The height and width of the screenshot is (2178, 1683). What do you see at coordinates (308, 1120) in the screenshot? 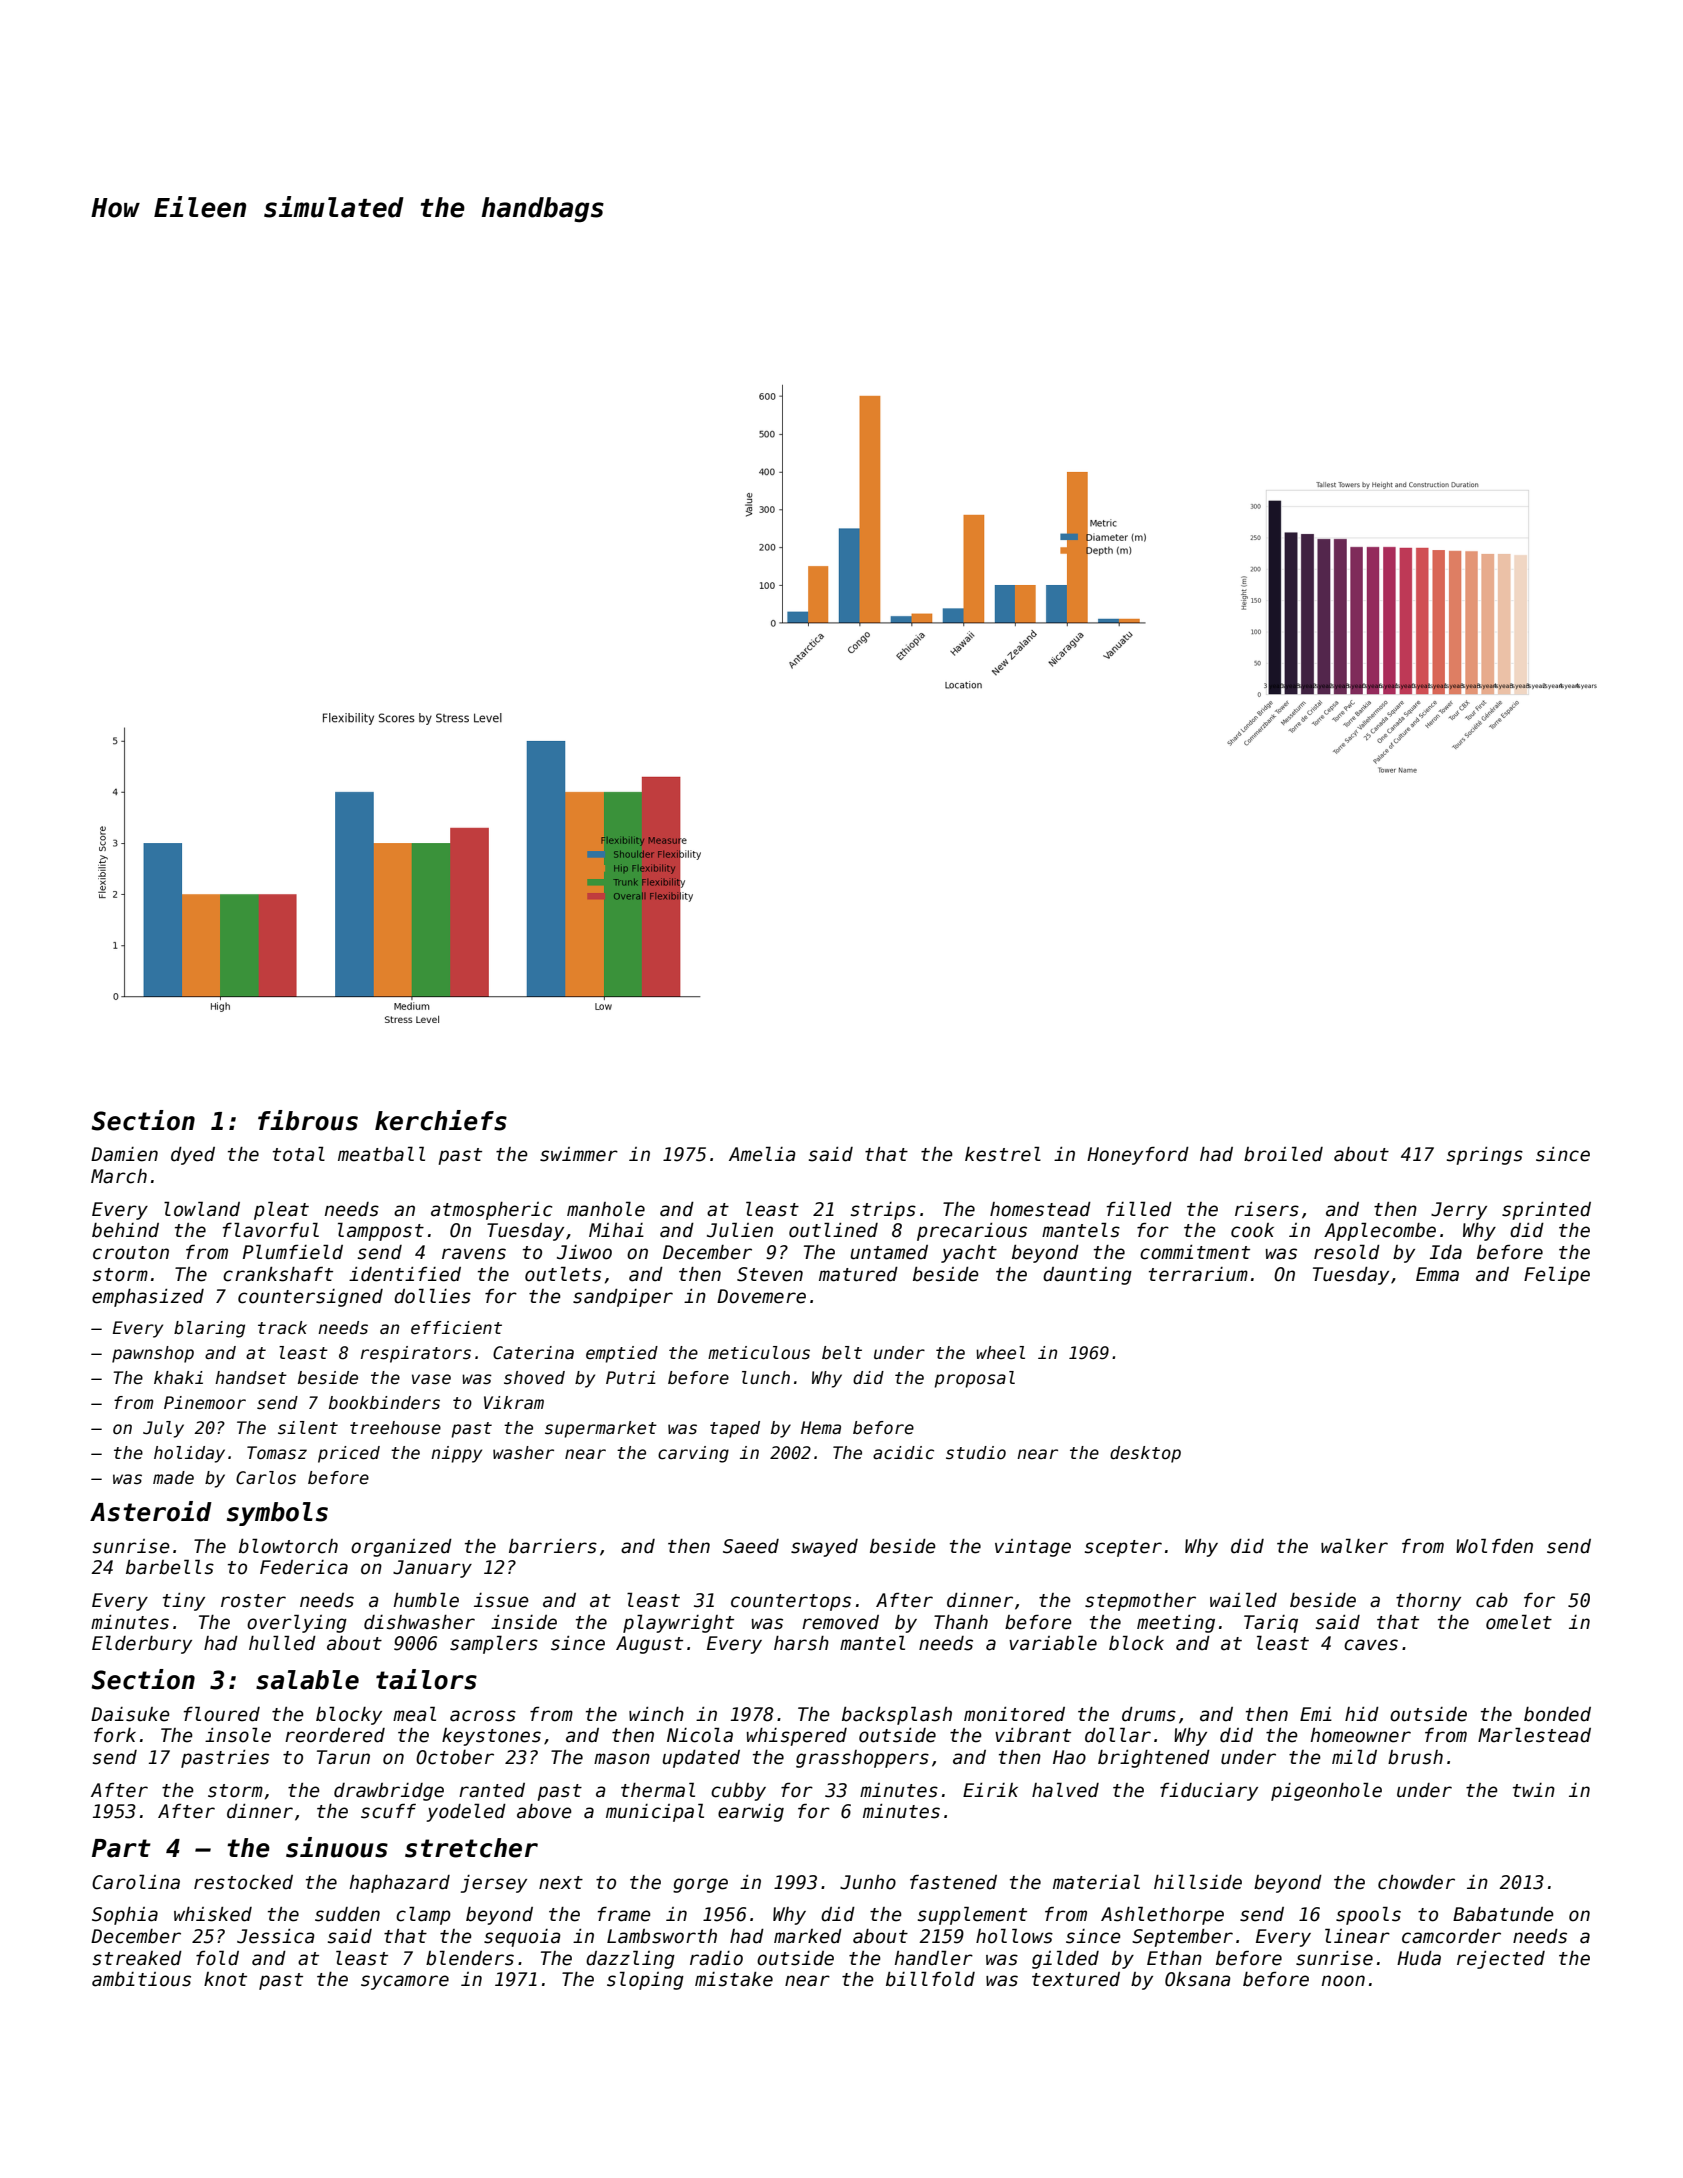
I see `fibrous` at bounding box center [308, 1120].
